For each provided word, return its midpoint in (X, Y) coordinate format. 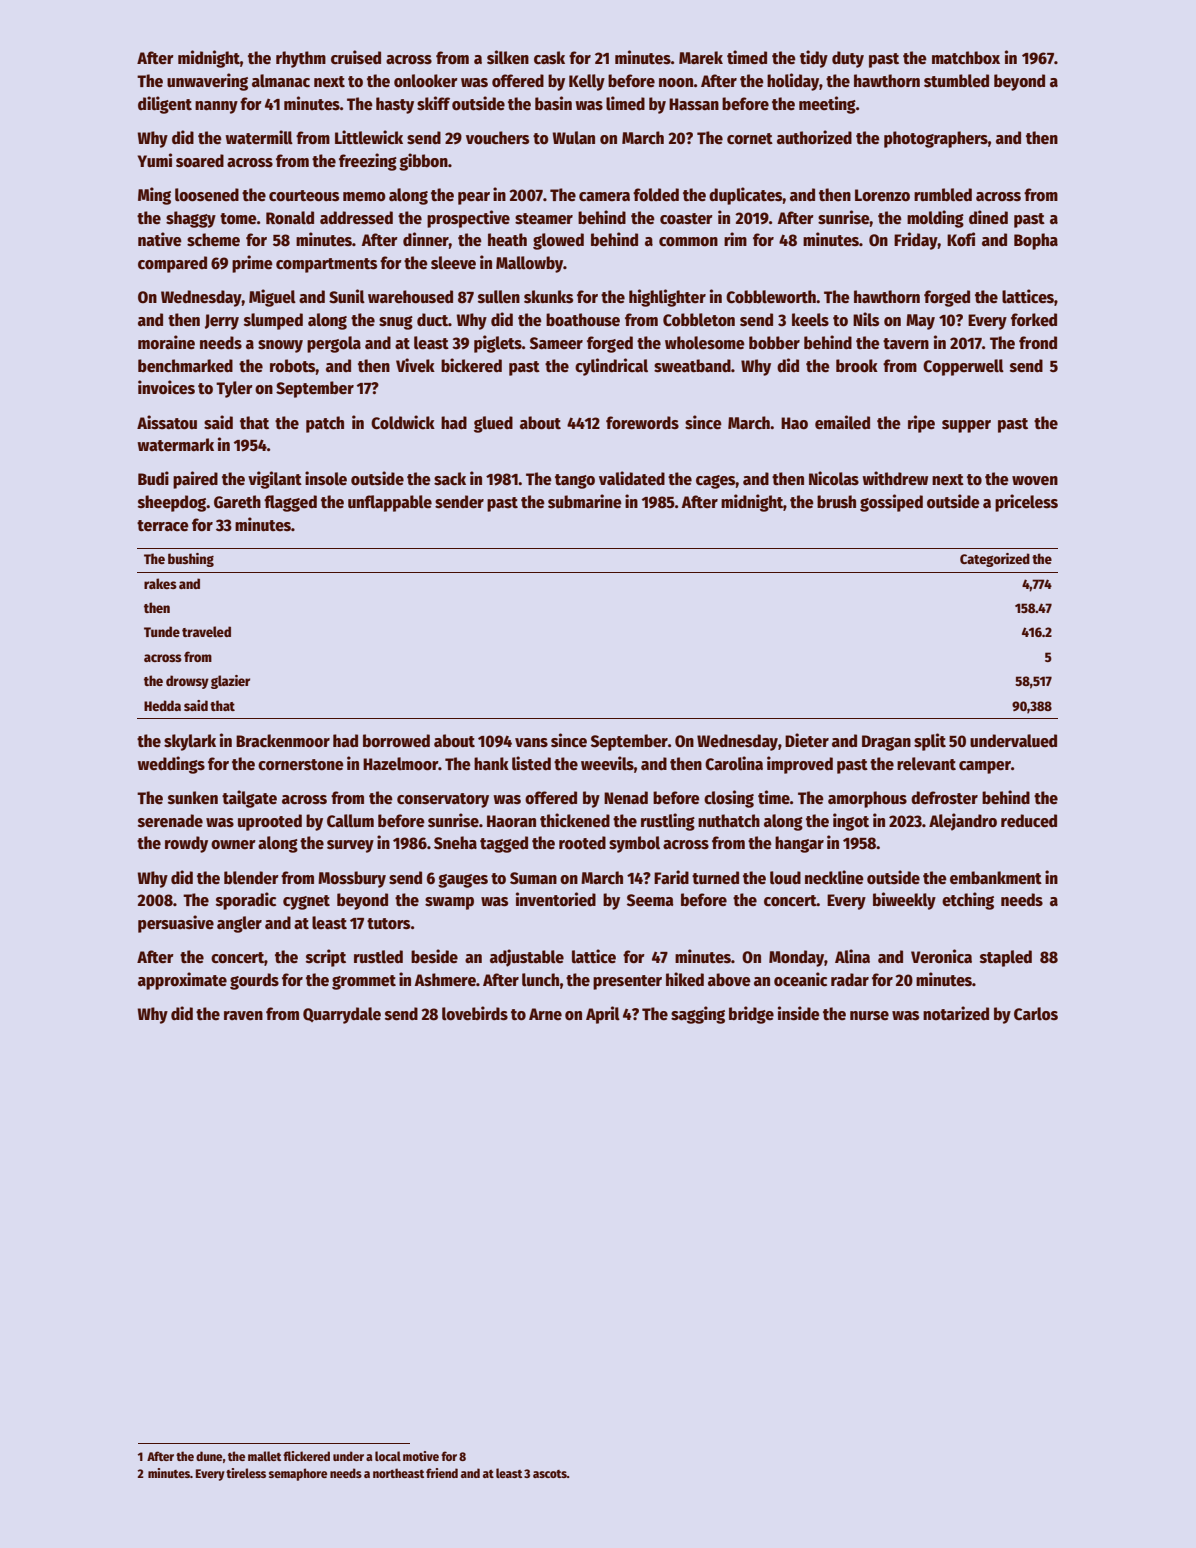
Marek (701, 58)
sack (450, 479)
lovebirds (475, 1013)
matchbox (966, 58)
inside (799, 1013)
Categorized (995, 560)
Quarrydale (342, 1015)
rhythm (301, 59)
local (388, 1456)
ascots (550, 1474)
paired (195, 480)
